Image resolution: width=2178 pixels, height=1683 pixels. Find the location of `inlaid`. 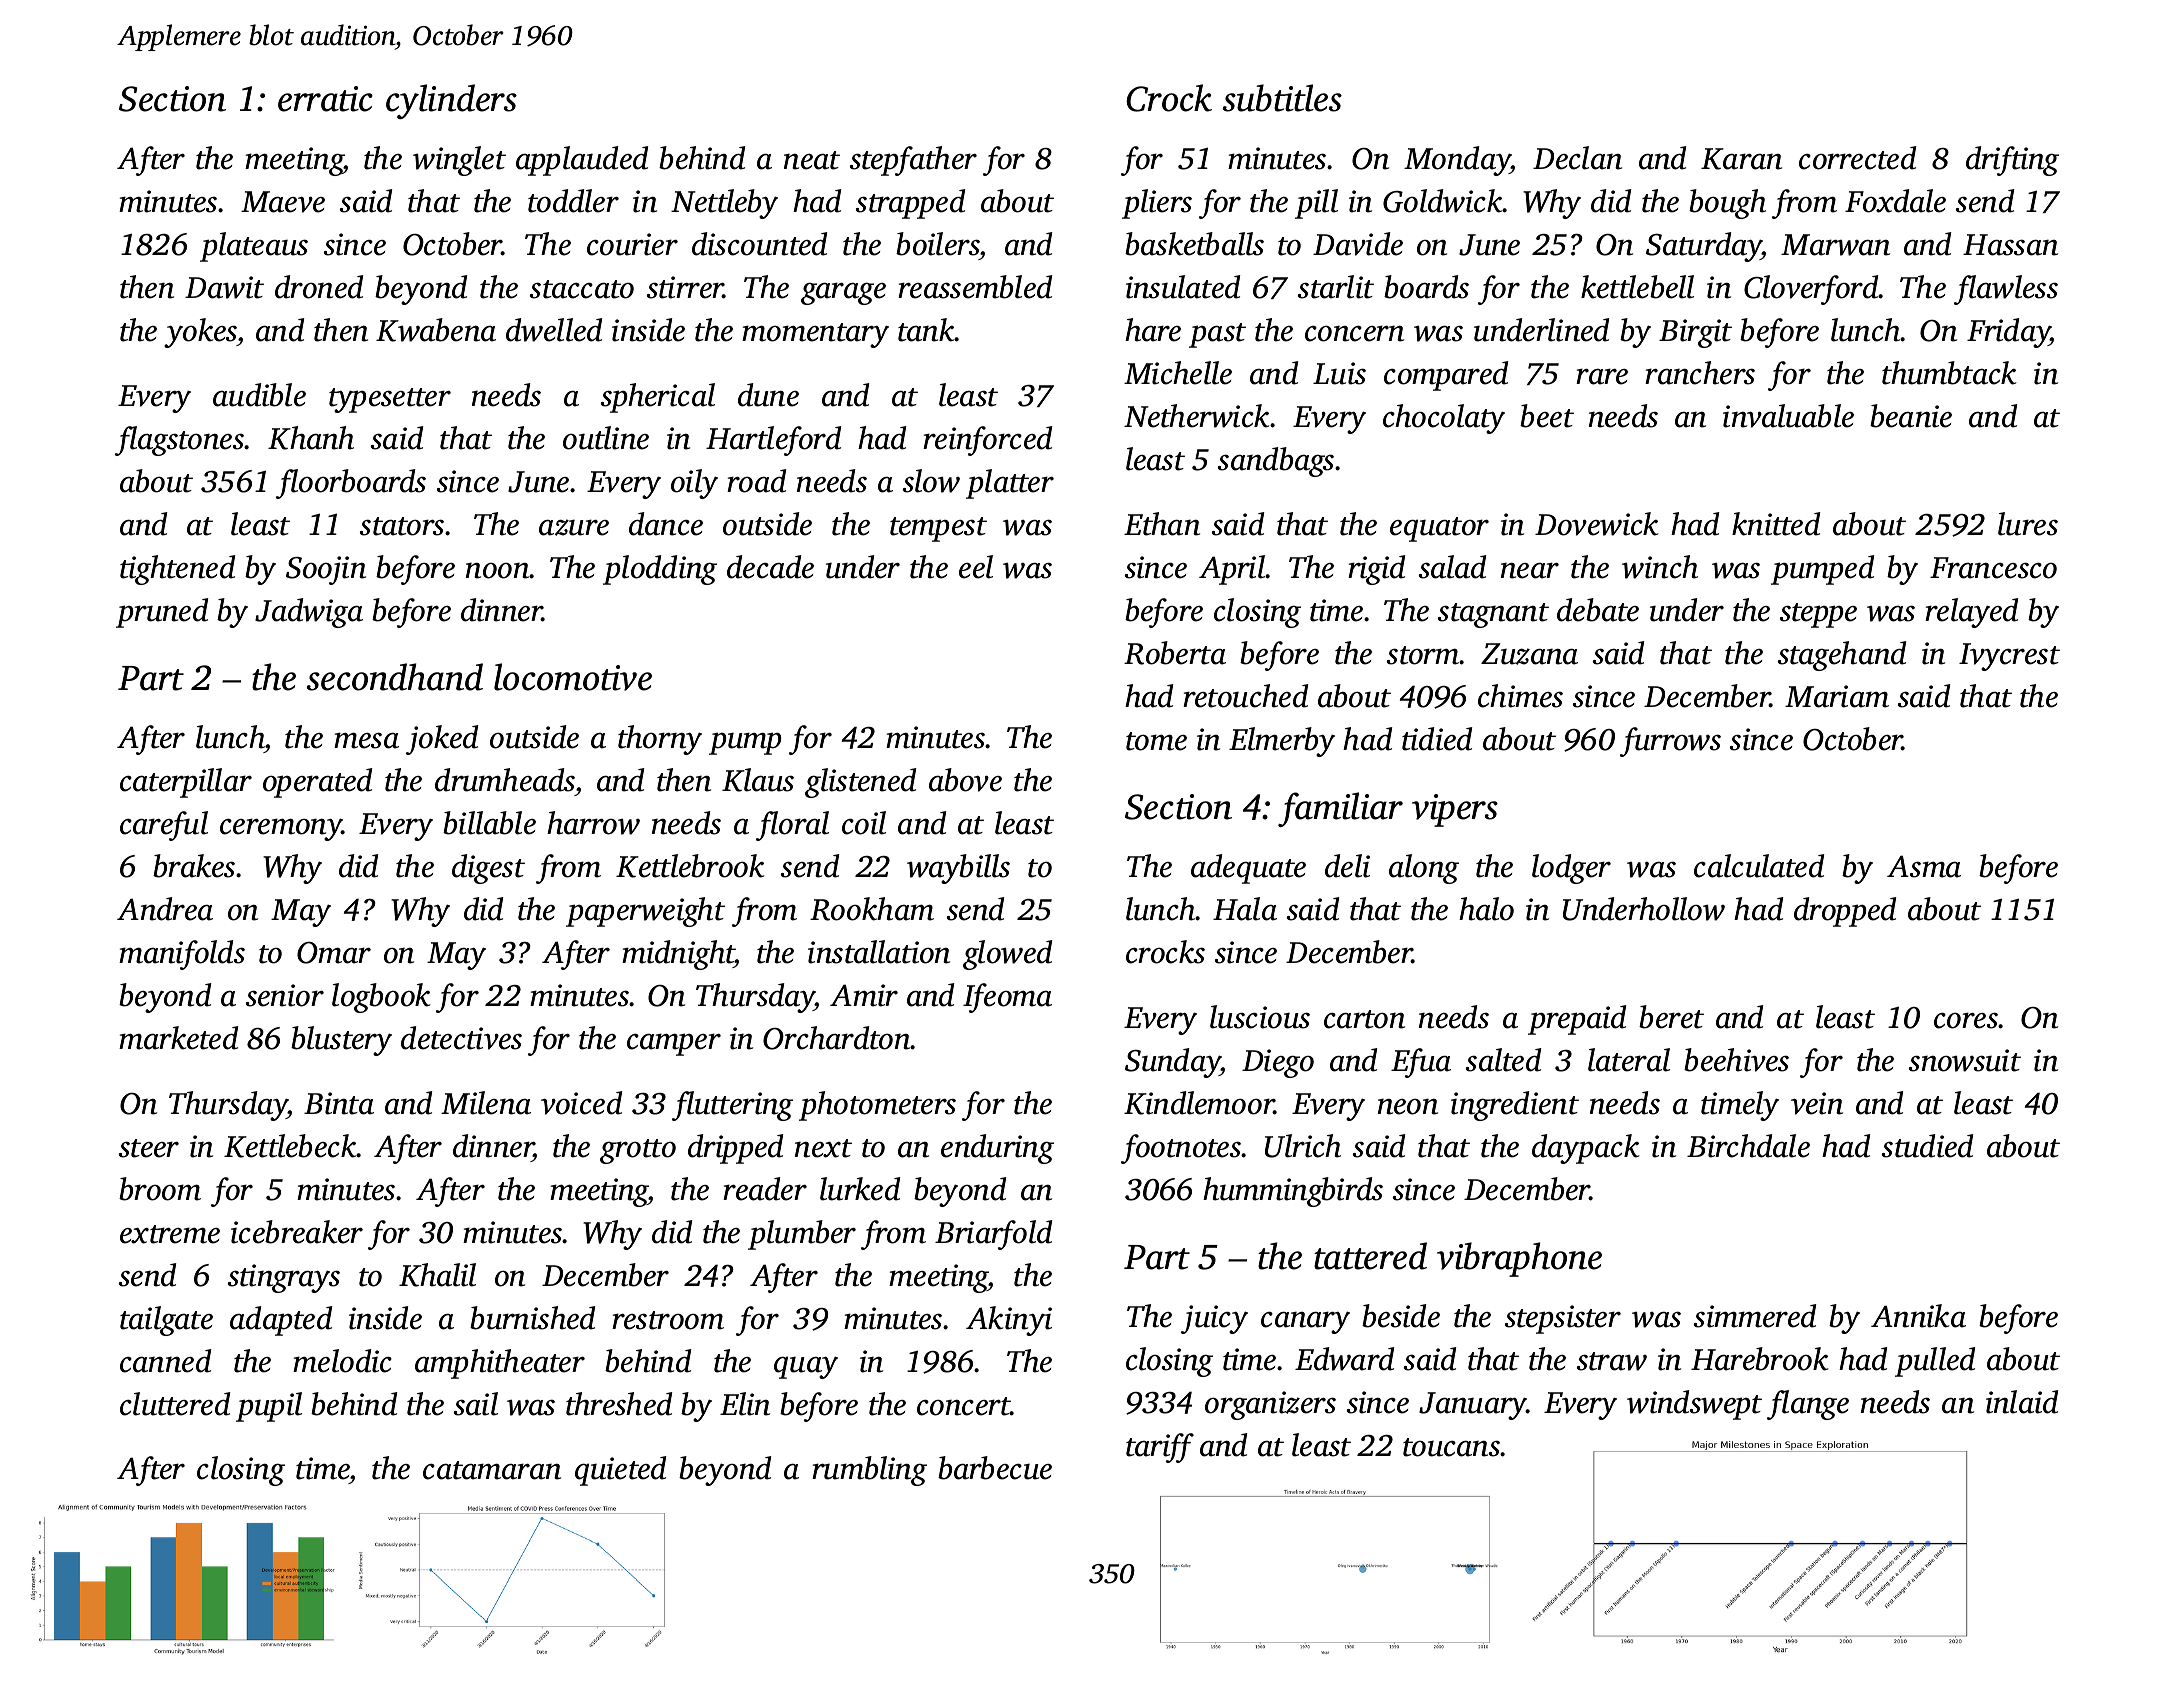

inlaid is located at coordinates (2022, 1402).
